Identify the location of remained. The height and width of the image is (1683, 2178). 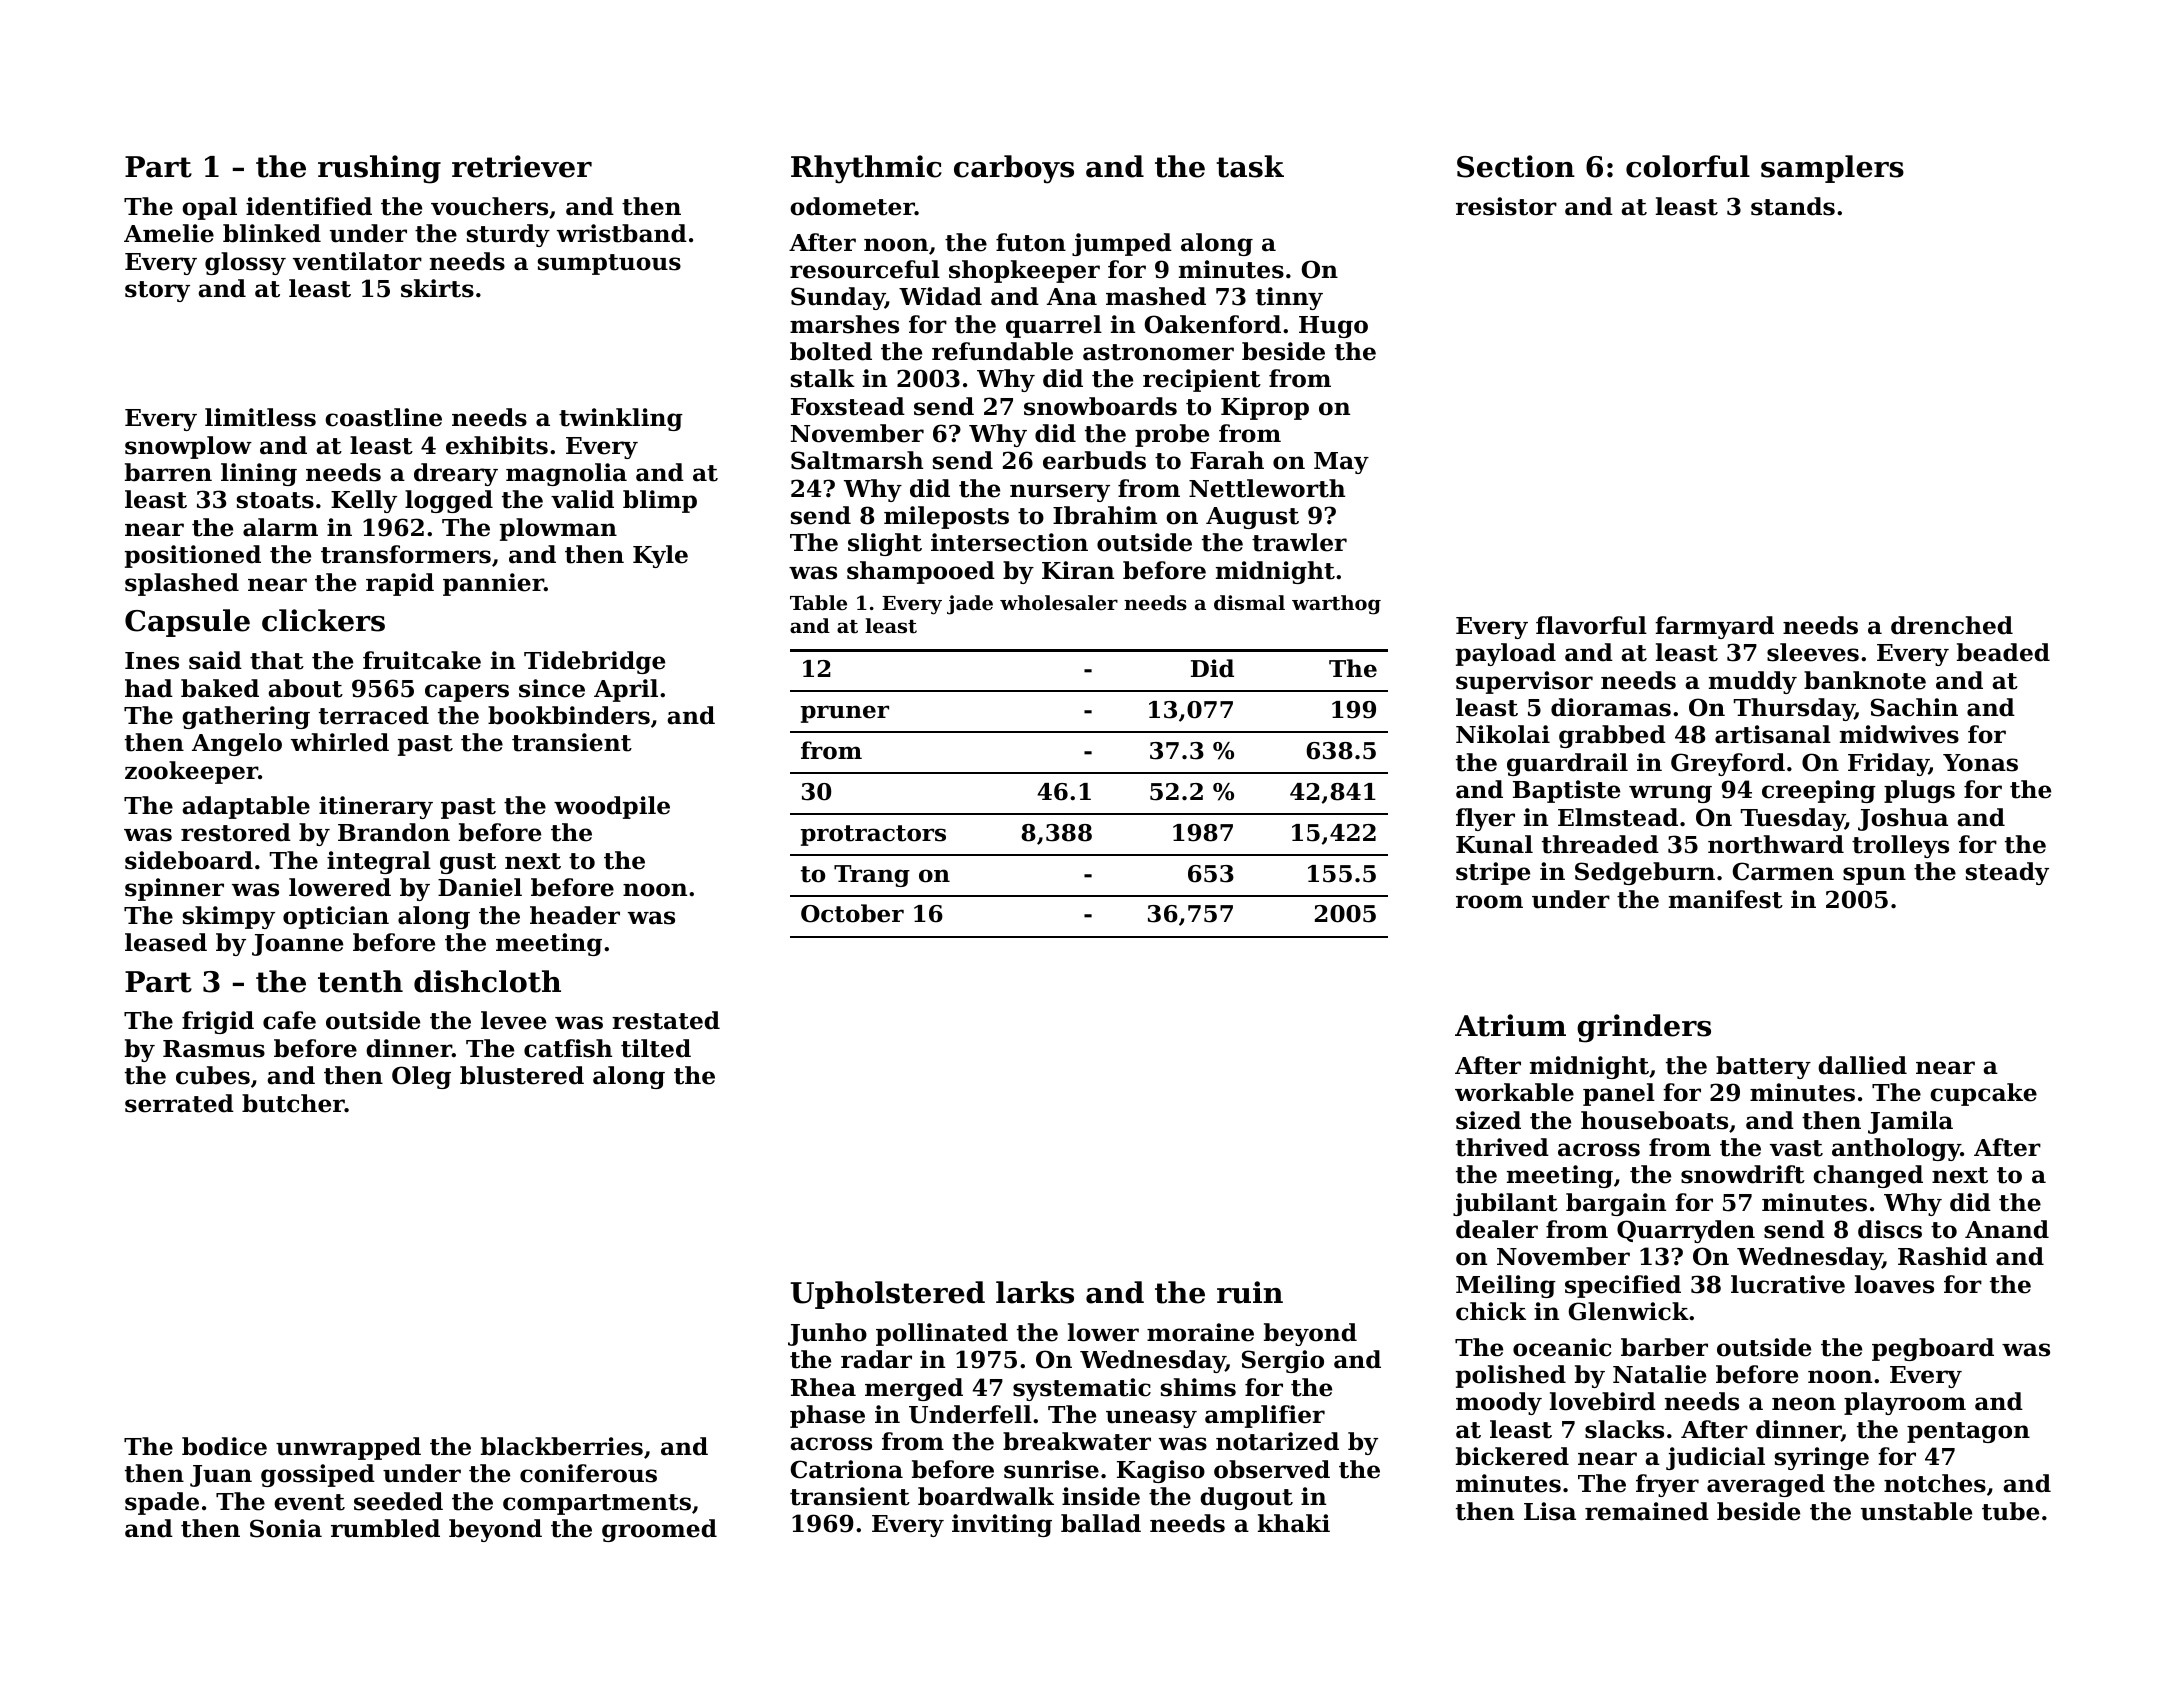
(1647, 1511).
